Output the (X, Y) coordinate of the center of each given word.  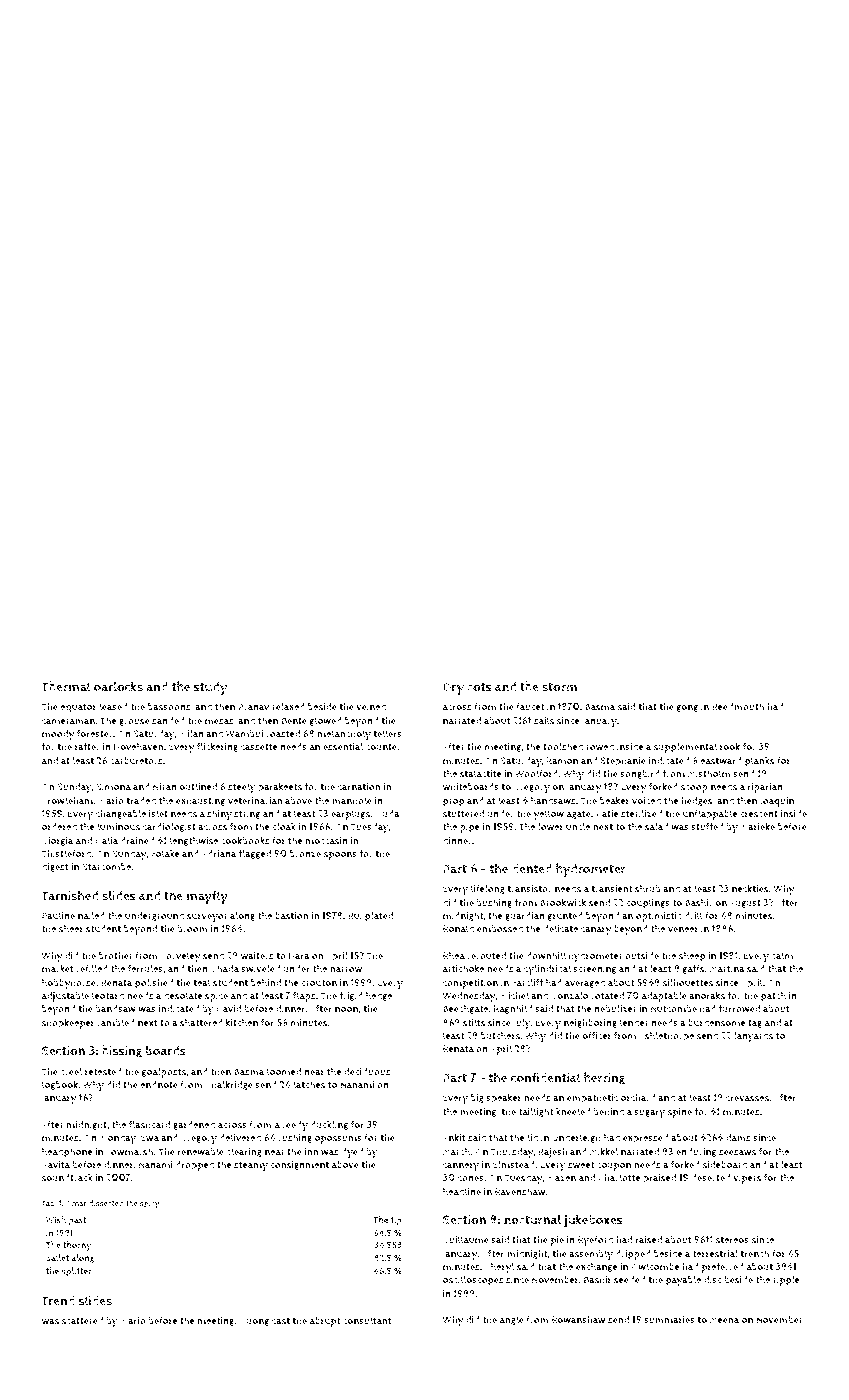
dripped (633, 1255)
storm (559, 687)
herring (604, 1078)
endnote (159, 1084)
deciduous (367, 1072)
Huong (254, 1321)
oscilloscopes (473, 1280)
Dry (453, 688)
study (211, 688)
